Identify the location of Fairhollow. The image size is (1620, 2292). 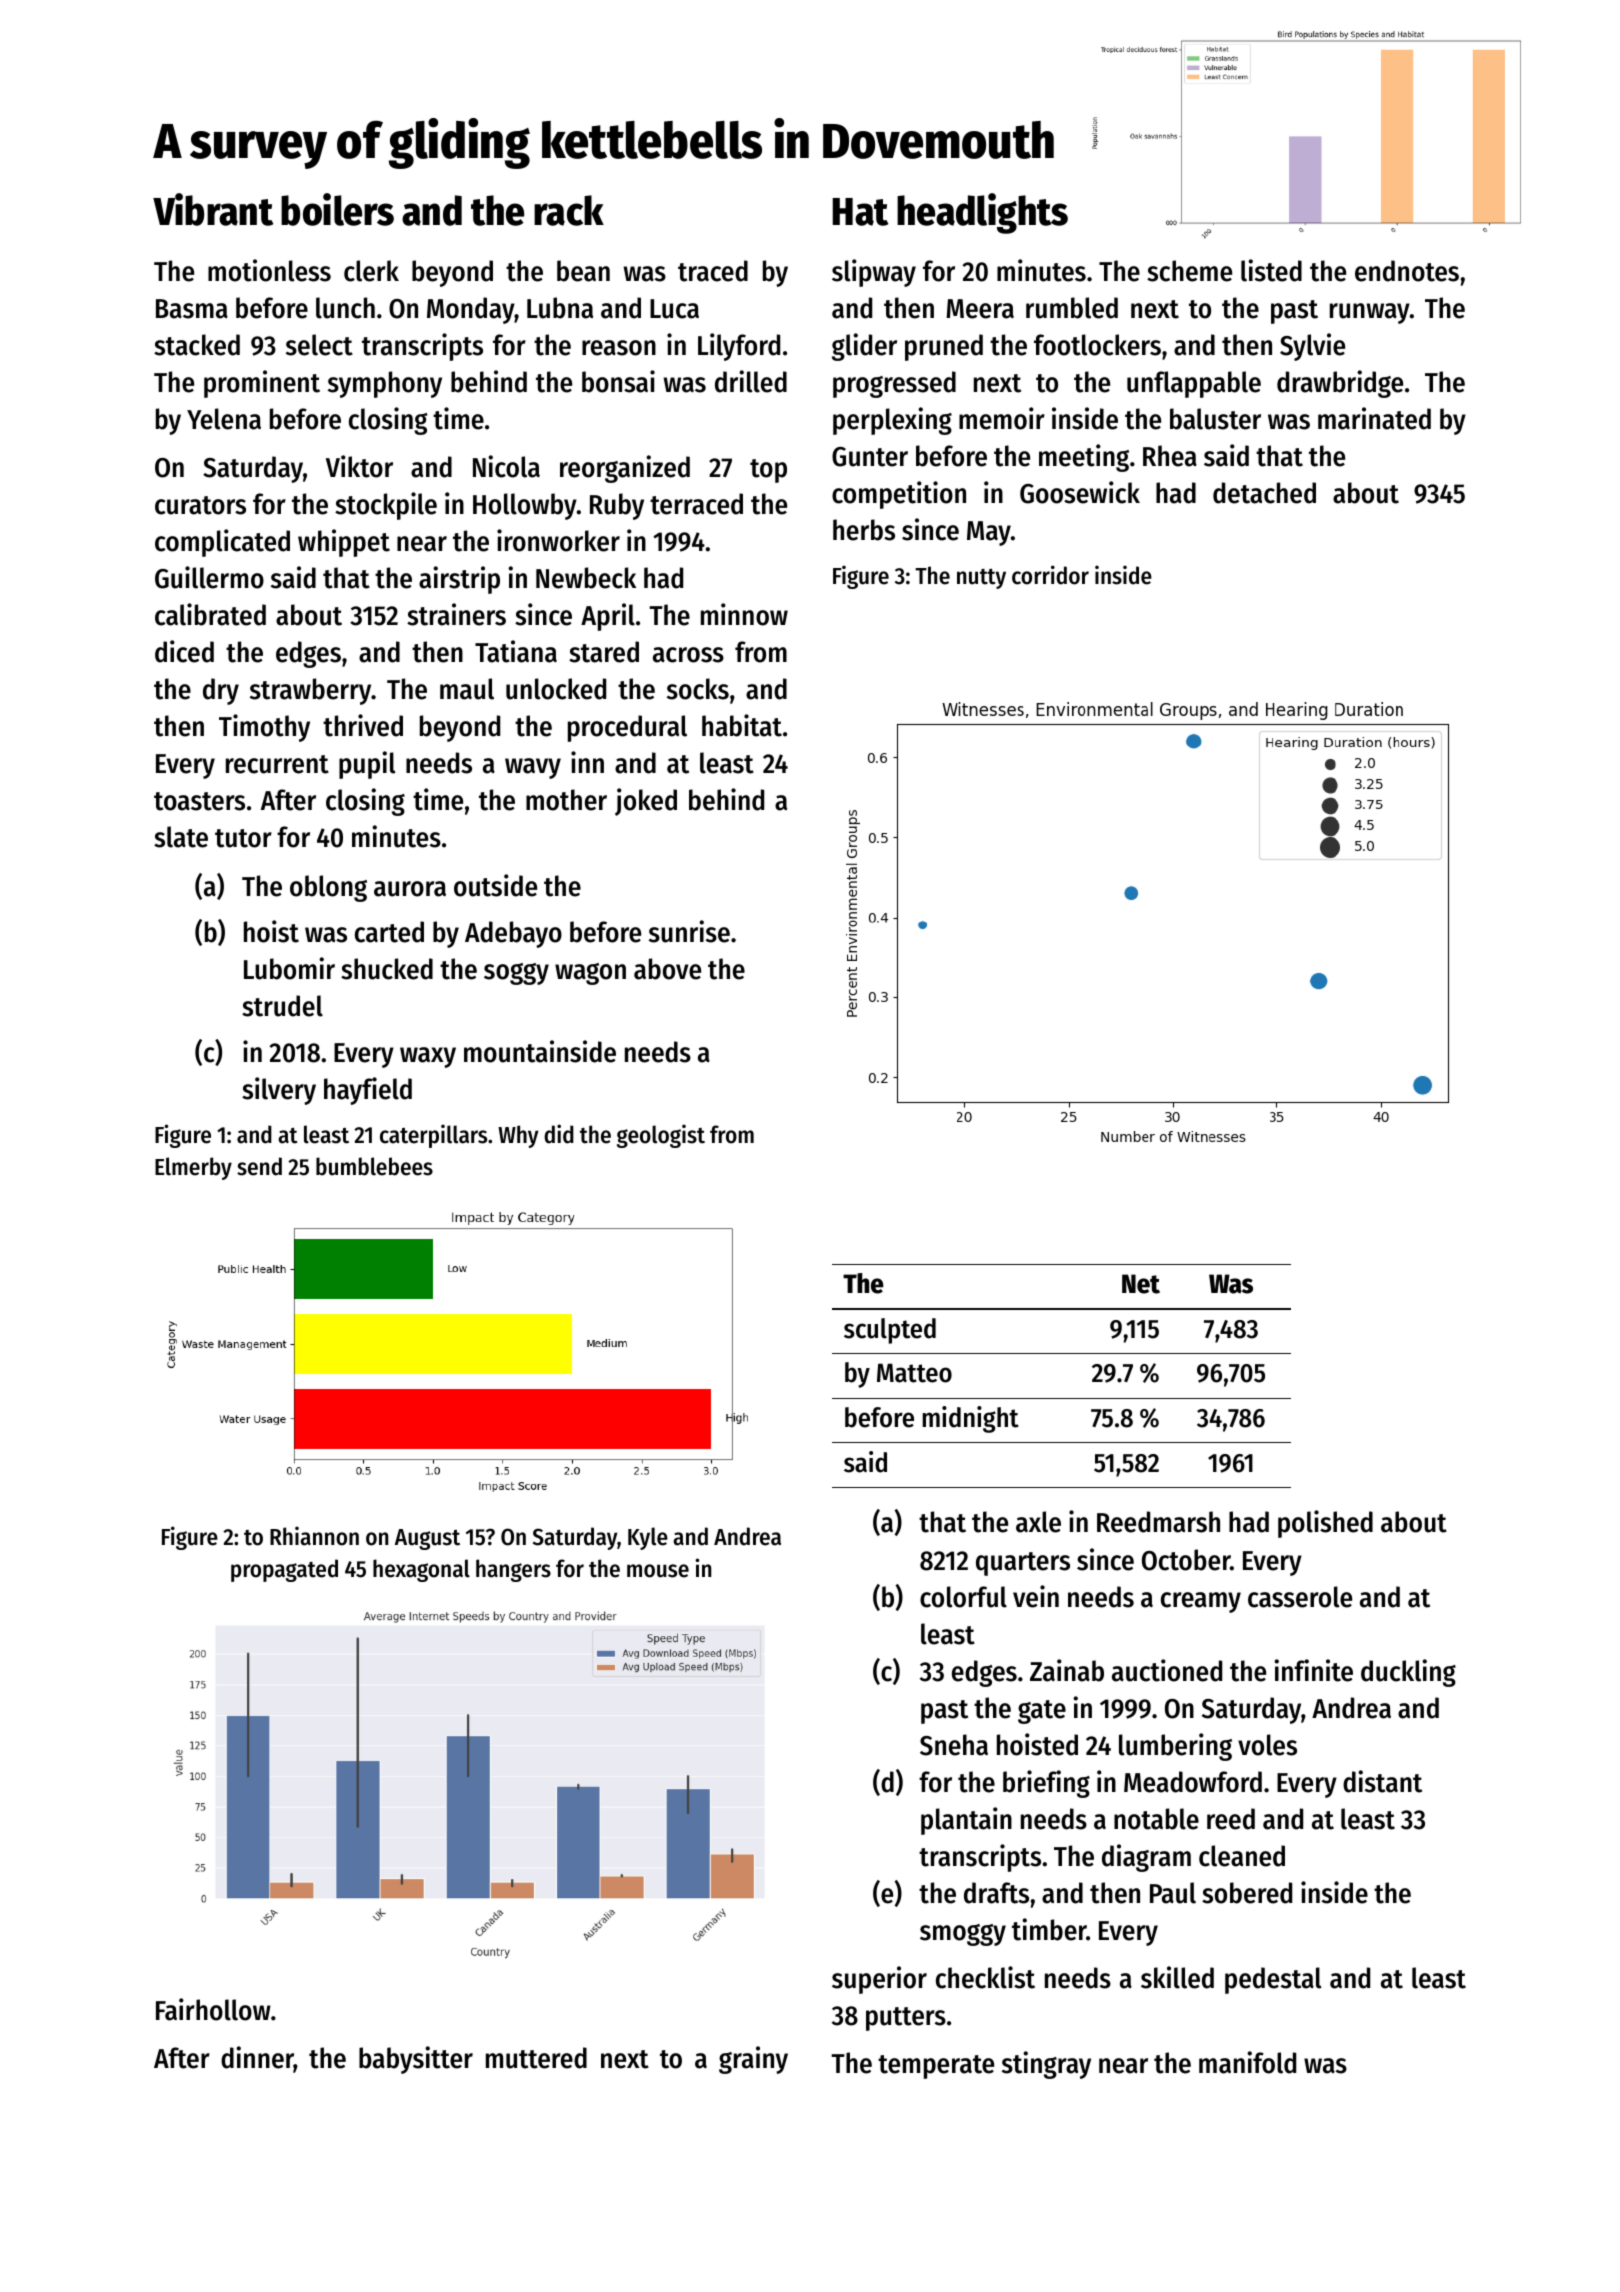
(213, 2009).
